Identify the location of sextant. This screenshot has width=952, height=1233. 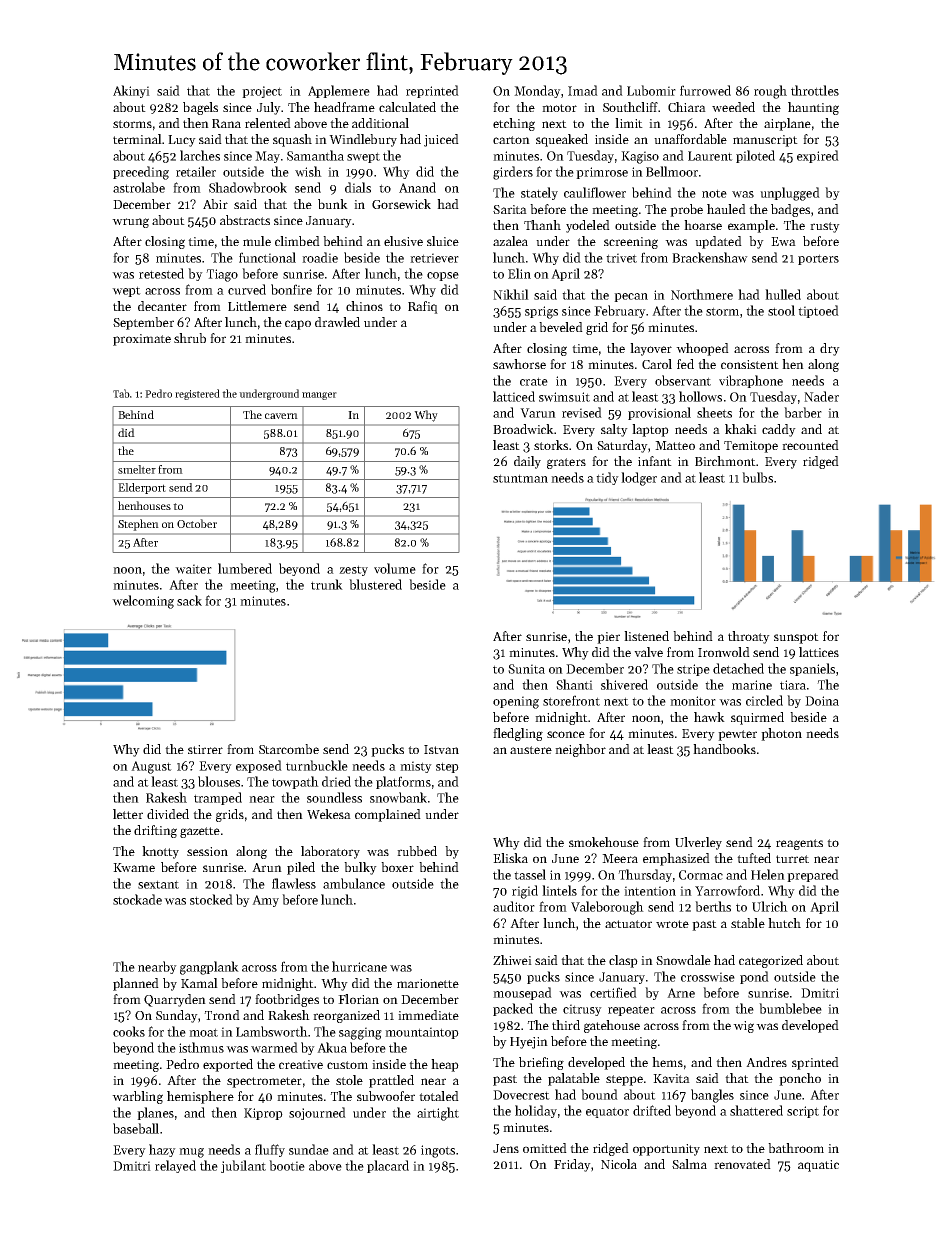
(158, 884).
